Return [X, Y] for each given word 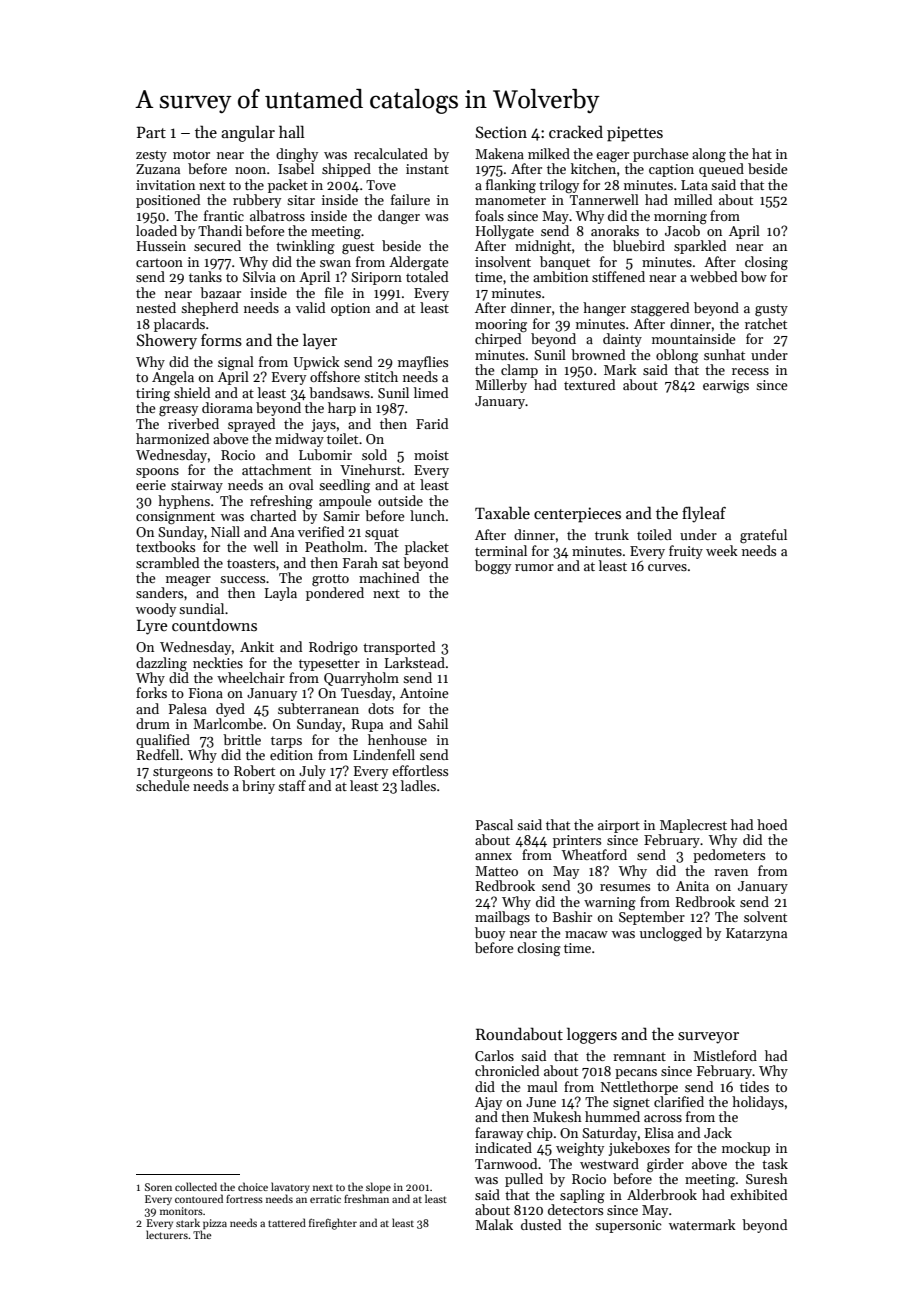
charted [273, 515]
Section [501, 132]
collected [196, 1186]
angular [248, 133]
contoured [199, 1198]
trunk [612, 534]
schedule [163, 785]
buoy [490, 934]
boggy [493, 567]
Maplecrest [693, 826]
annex [493, 856]
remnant [639, 1056]
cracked [576, 131]
